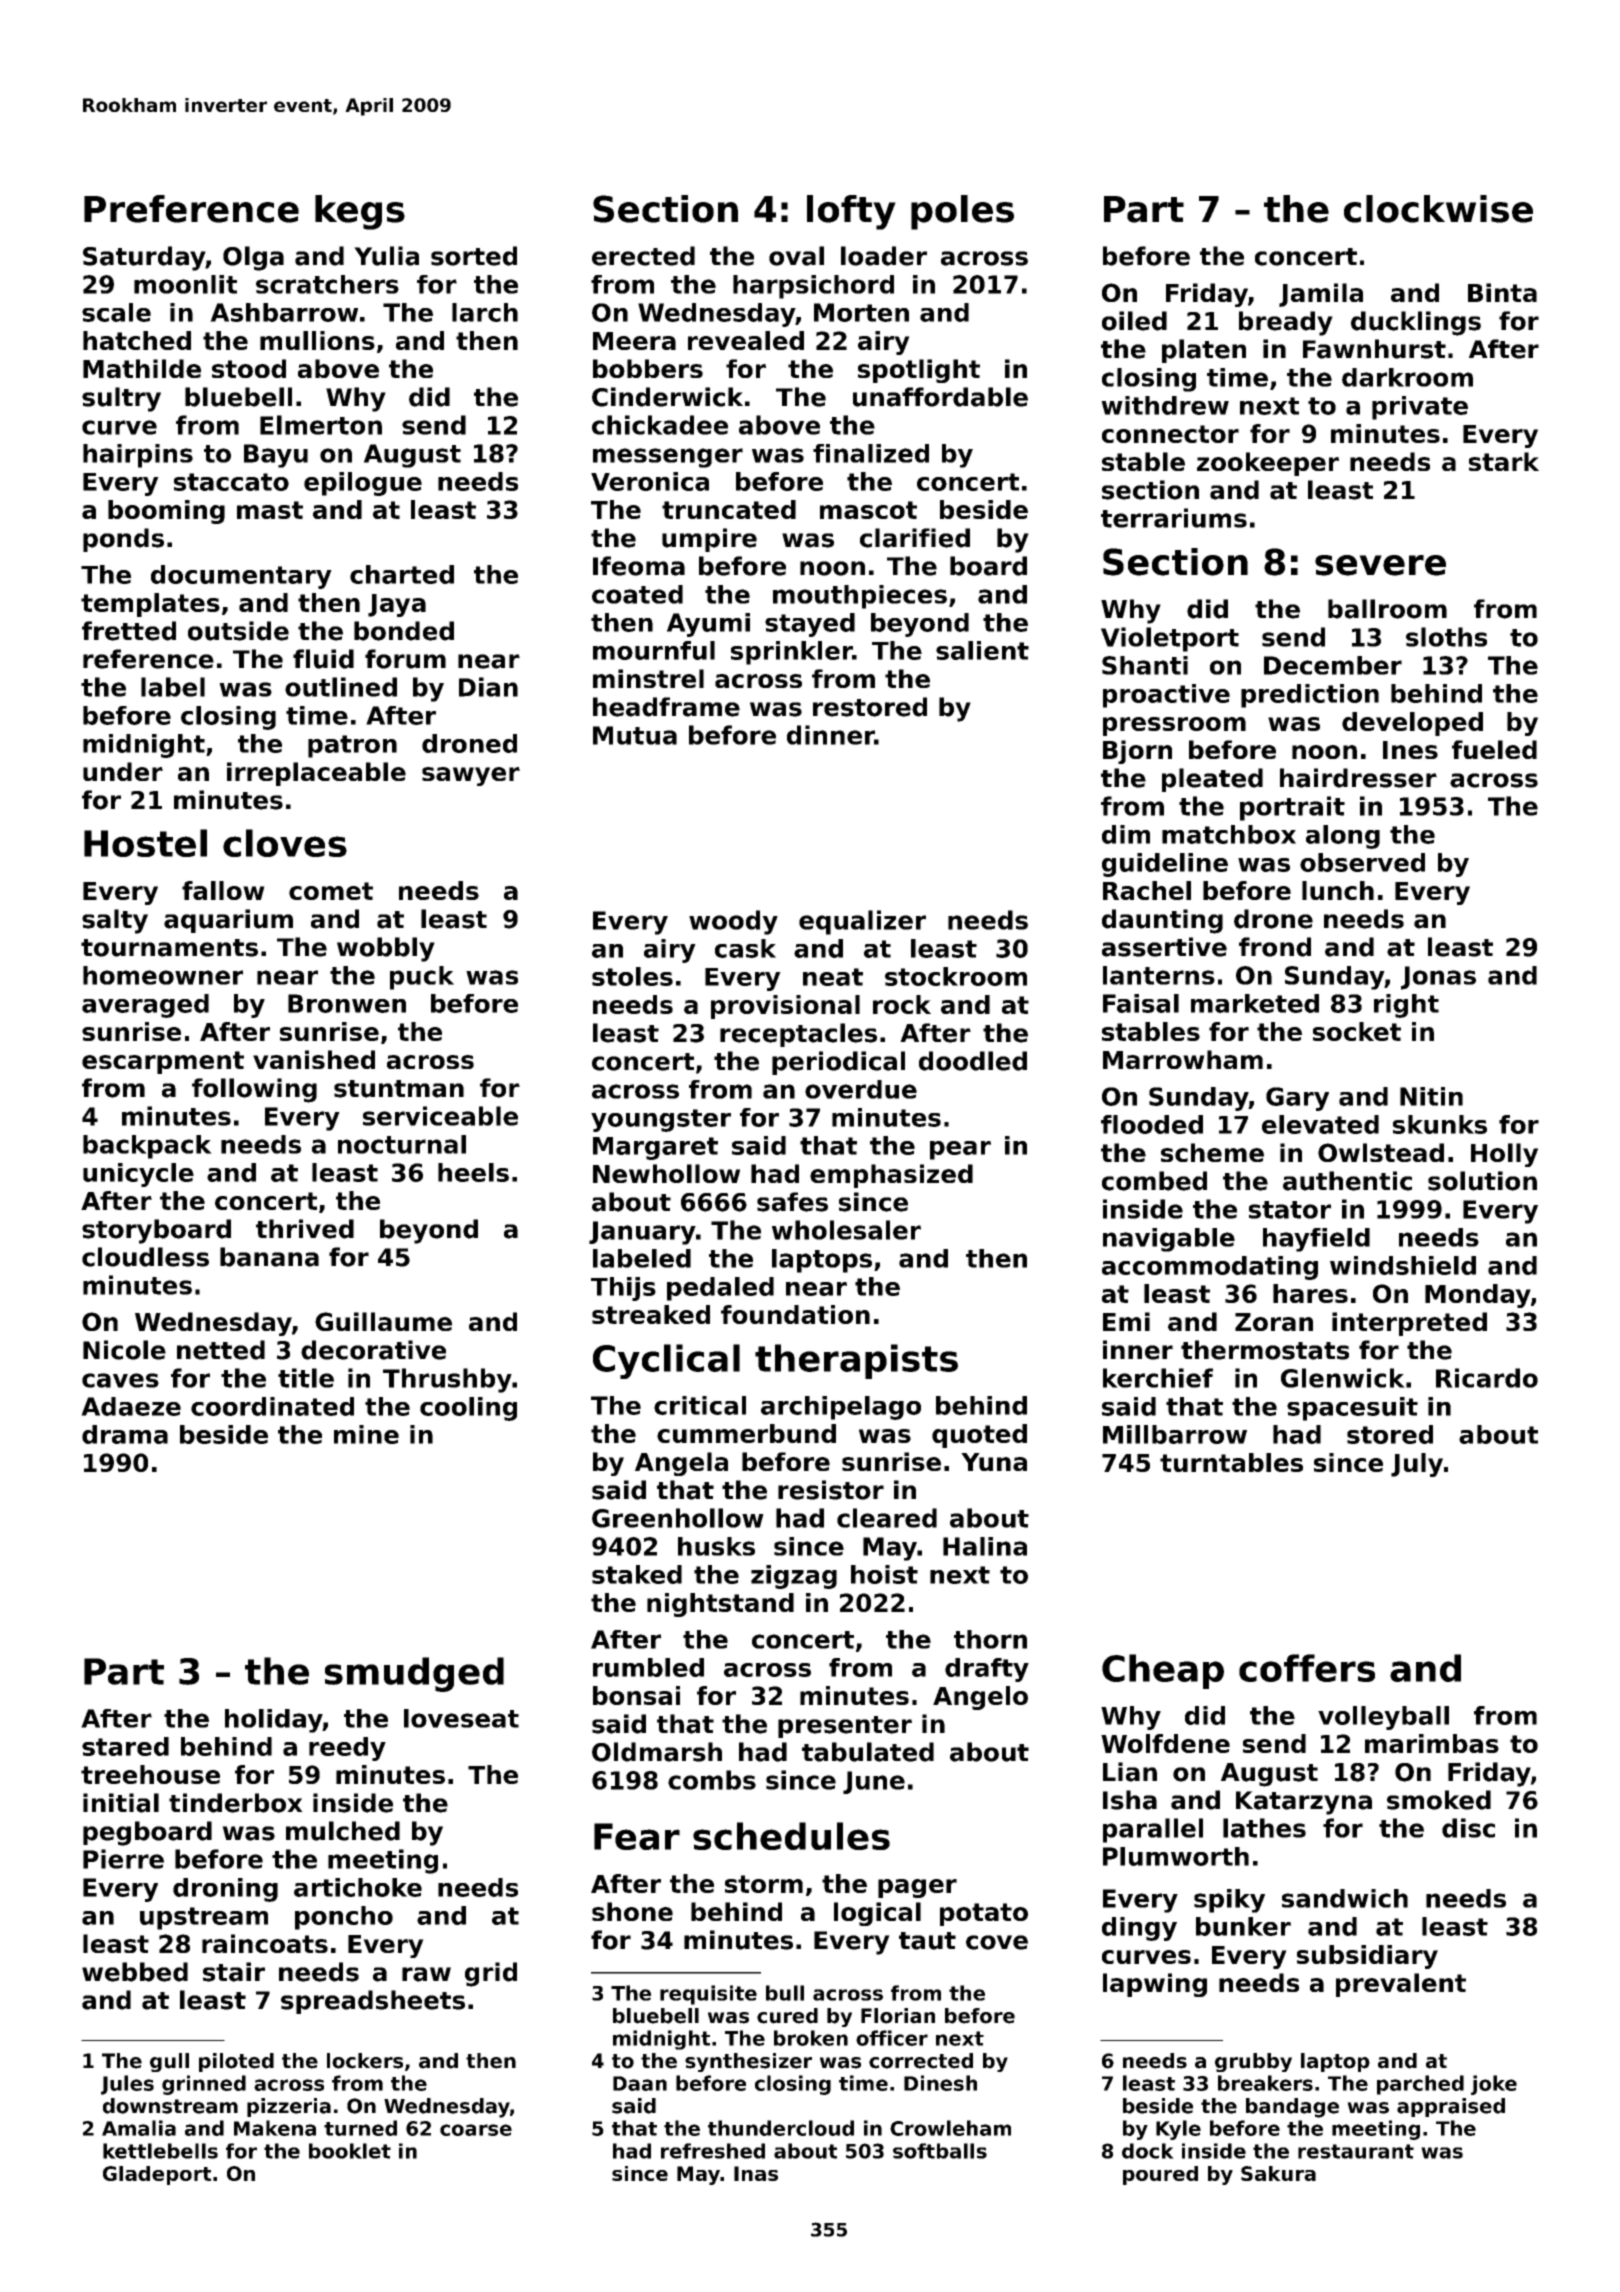 This image has width=1620, height=2292. I want to click on pleated, so click(1212, 780).
